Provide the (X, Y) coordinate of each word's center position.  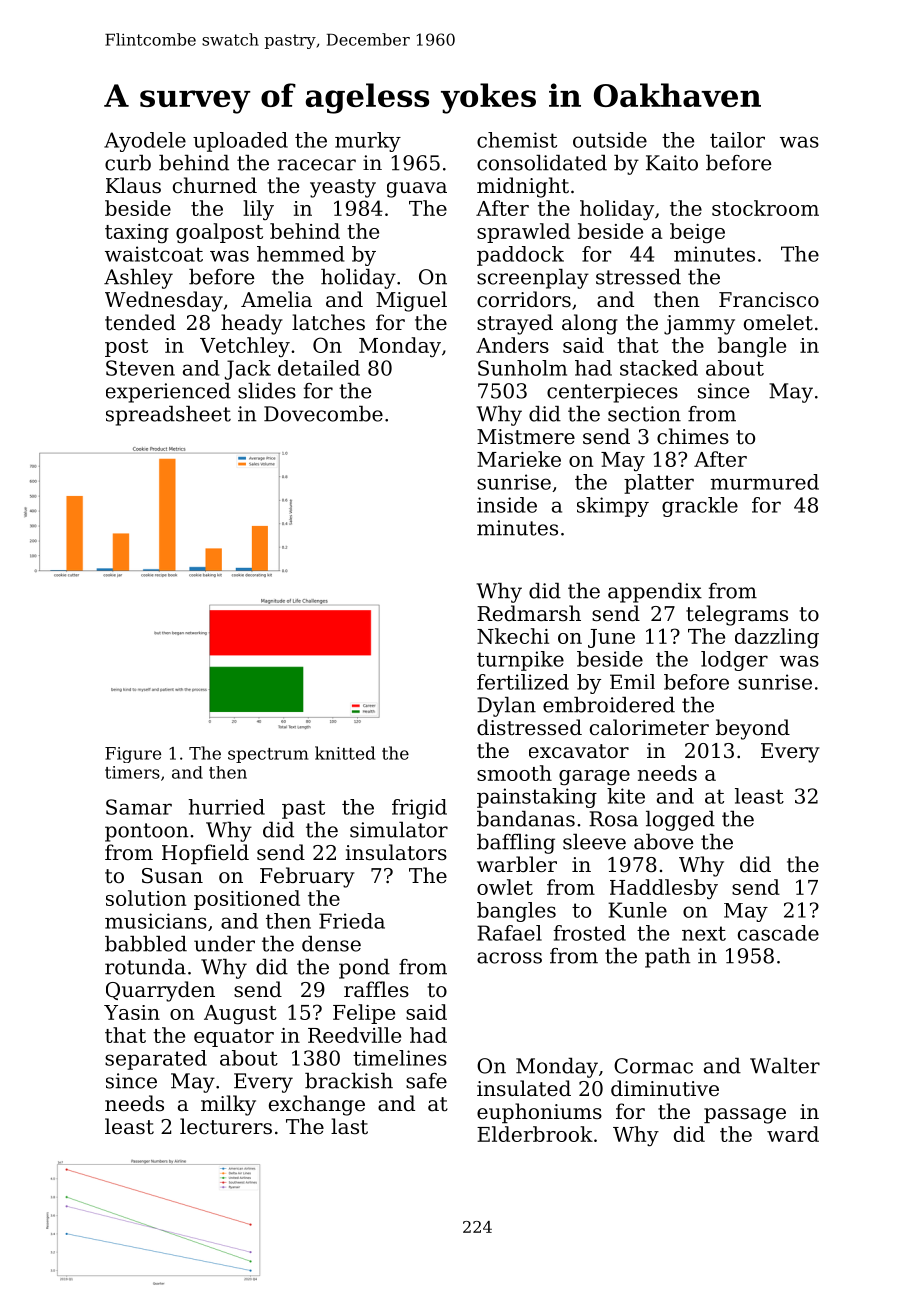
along (590, 324)
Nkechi (513, 636)
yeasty (343, 188)
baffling (516, 844)
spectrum (268, 755)
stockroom (765, 208)
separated (156, 1060)
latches (328, 322)
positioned (247, 900)
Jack (248, 370)
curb (128, 163)
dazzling (777, 638)
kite (626, 796)
